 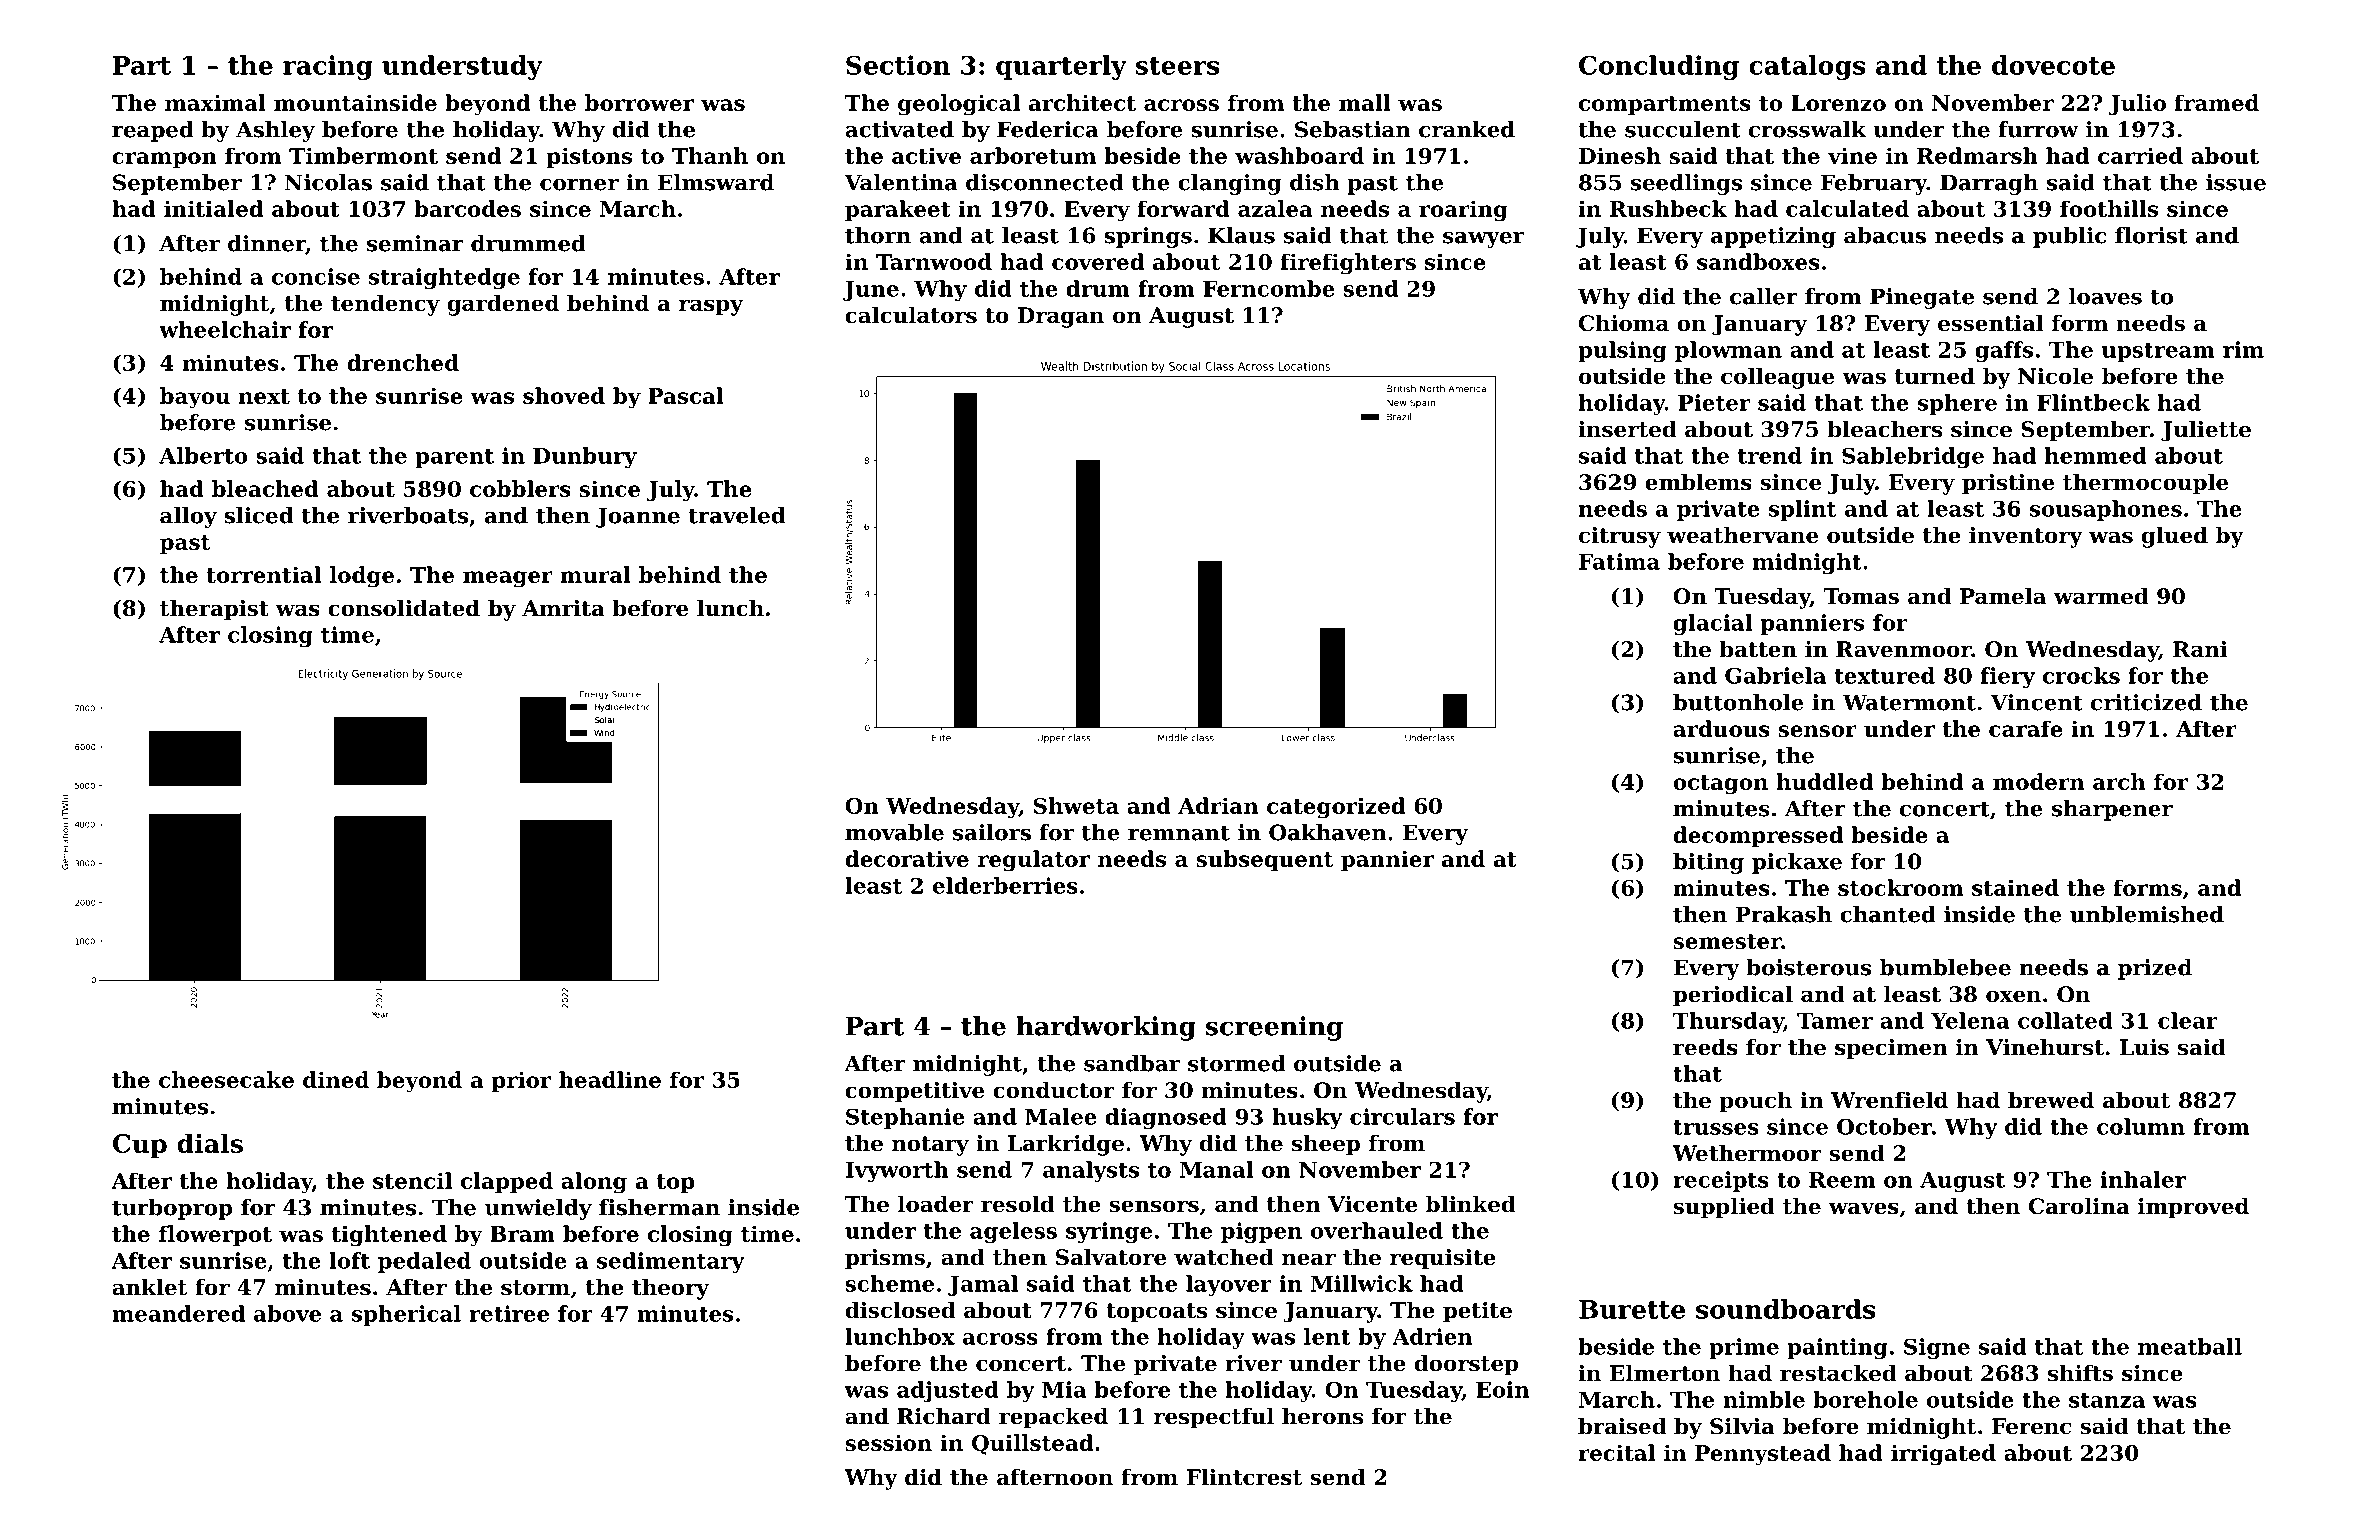 I want to click on Flintcrest, so click(x=1244, y=1477).
